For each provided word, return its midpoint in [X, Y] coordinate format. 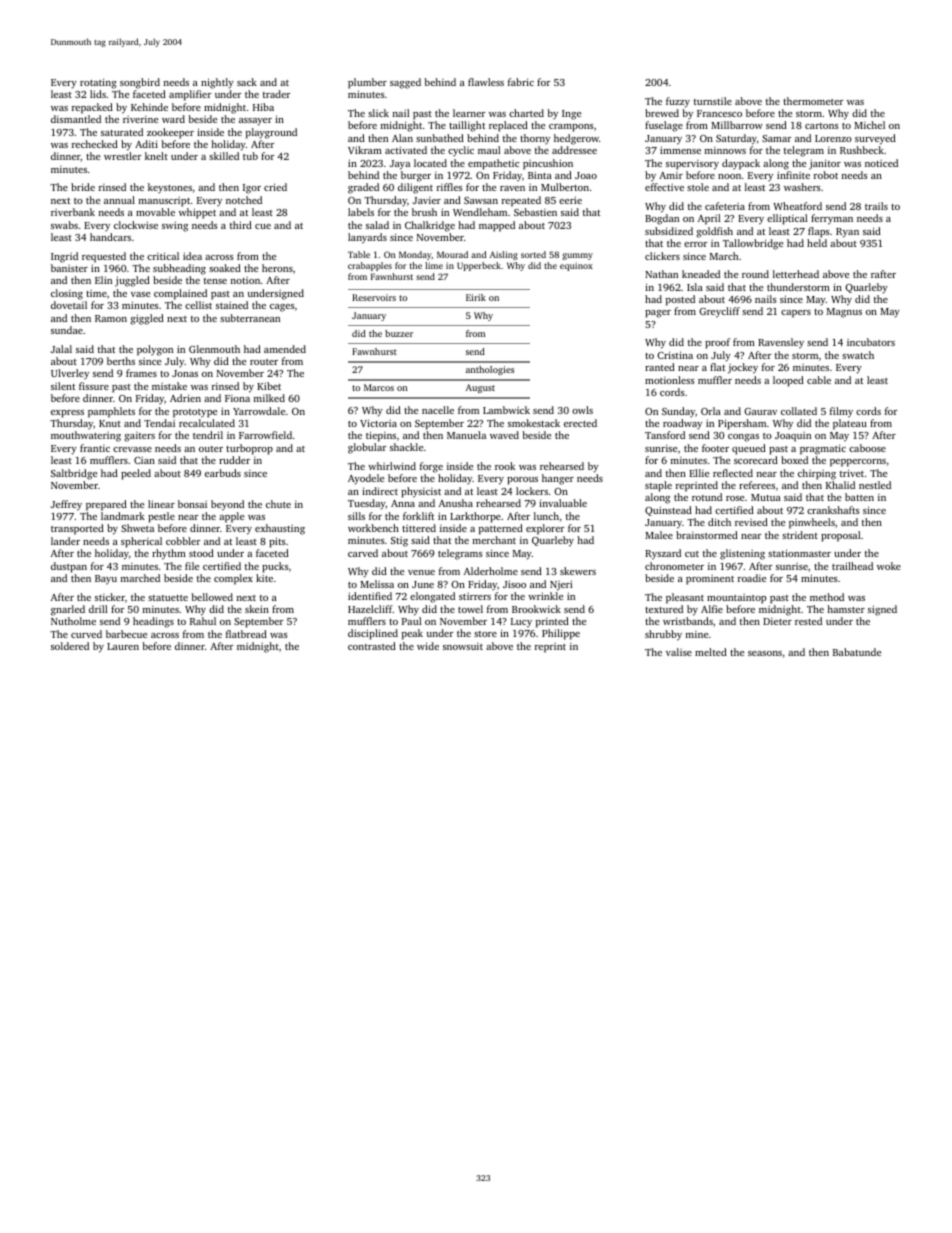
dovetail [69, 305]
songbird [140, 83]
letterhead [796, 274]
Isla [695, 287]
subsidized [669, 231]
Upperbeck [479, 266]
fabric [521, 82]
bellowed [212, 597]
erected [580, 423]
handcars [110, 237]
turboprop [249, 449]
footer [715, 448]
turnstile [713, 101]
